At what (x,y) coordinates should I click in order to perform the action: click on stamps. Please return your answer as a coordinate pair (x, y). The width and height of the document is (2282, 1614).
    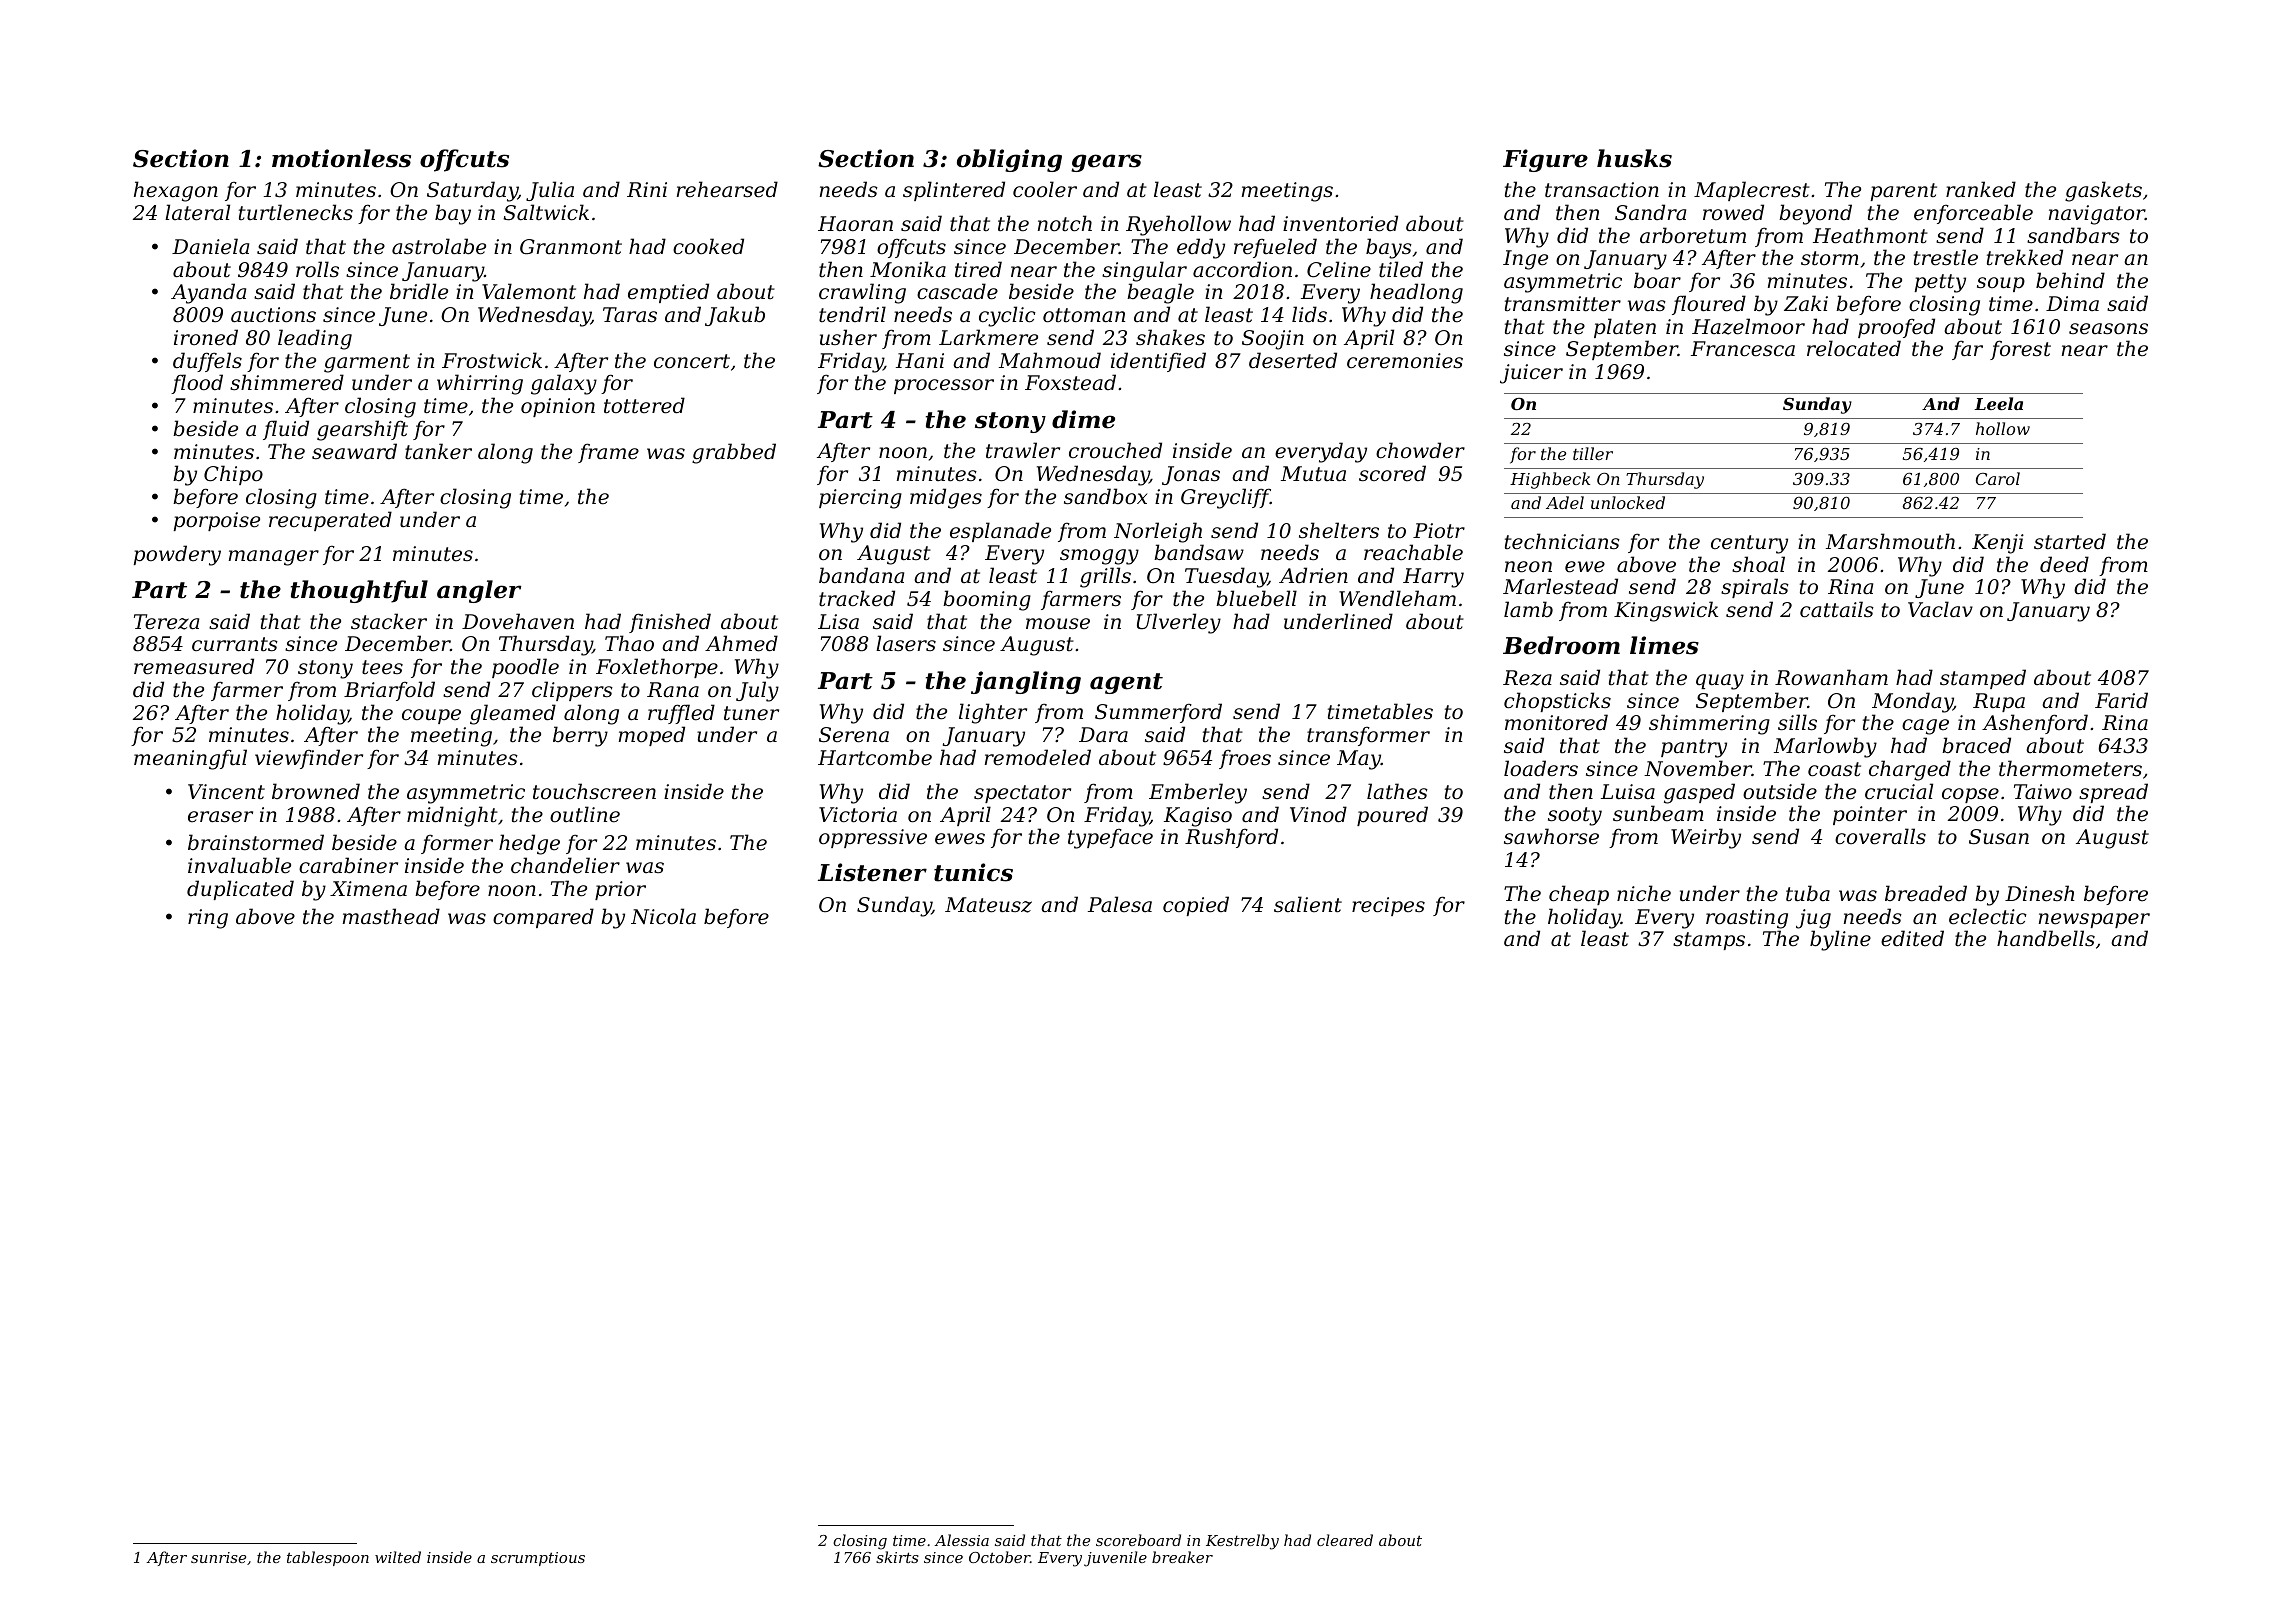
    Looking at the image, I should click on (1709, 941).
